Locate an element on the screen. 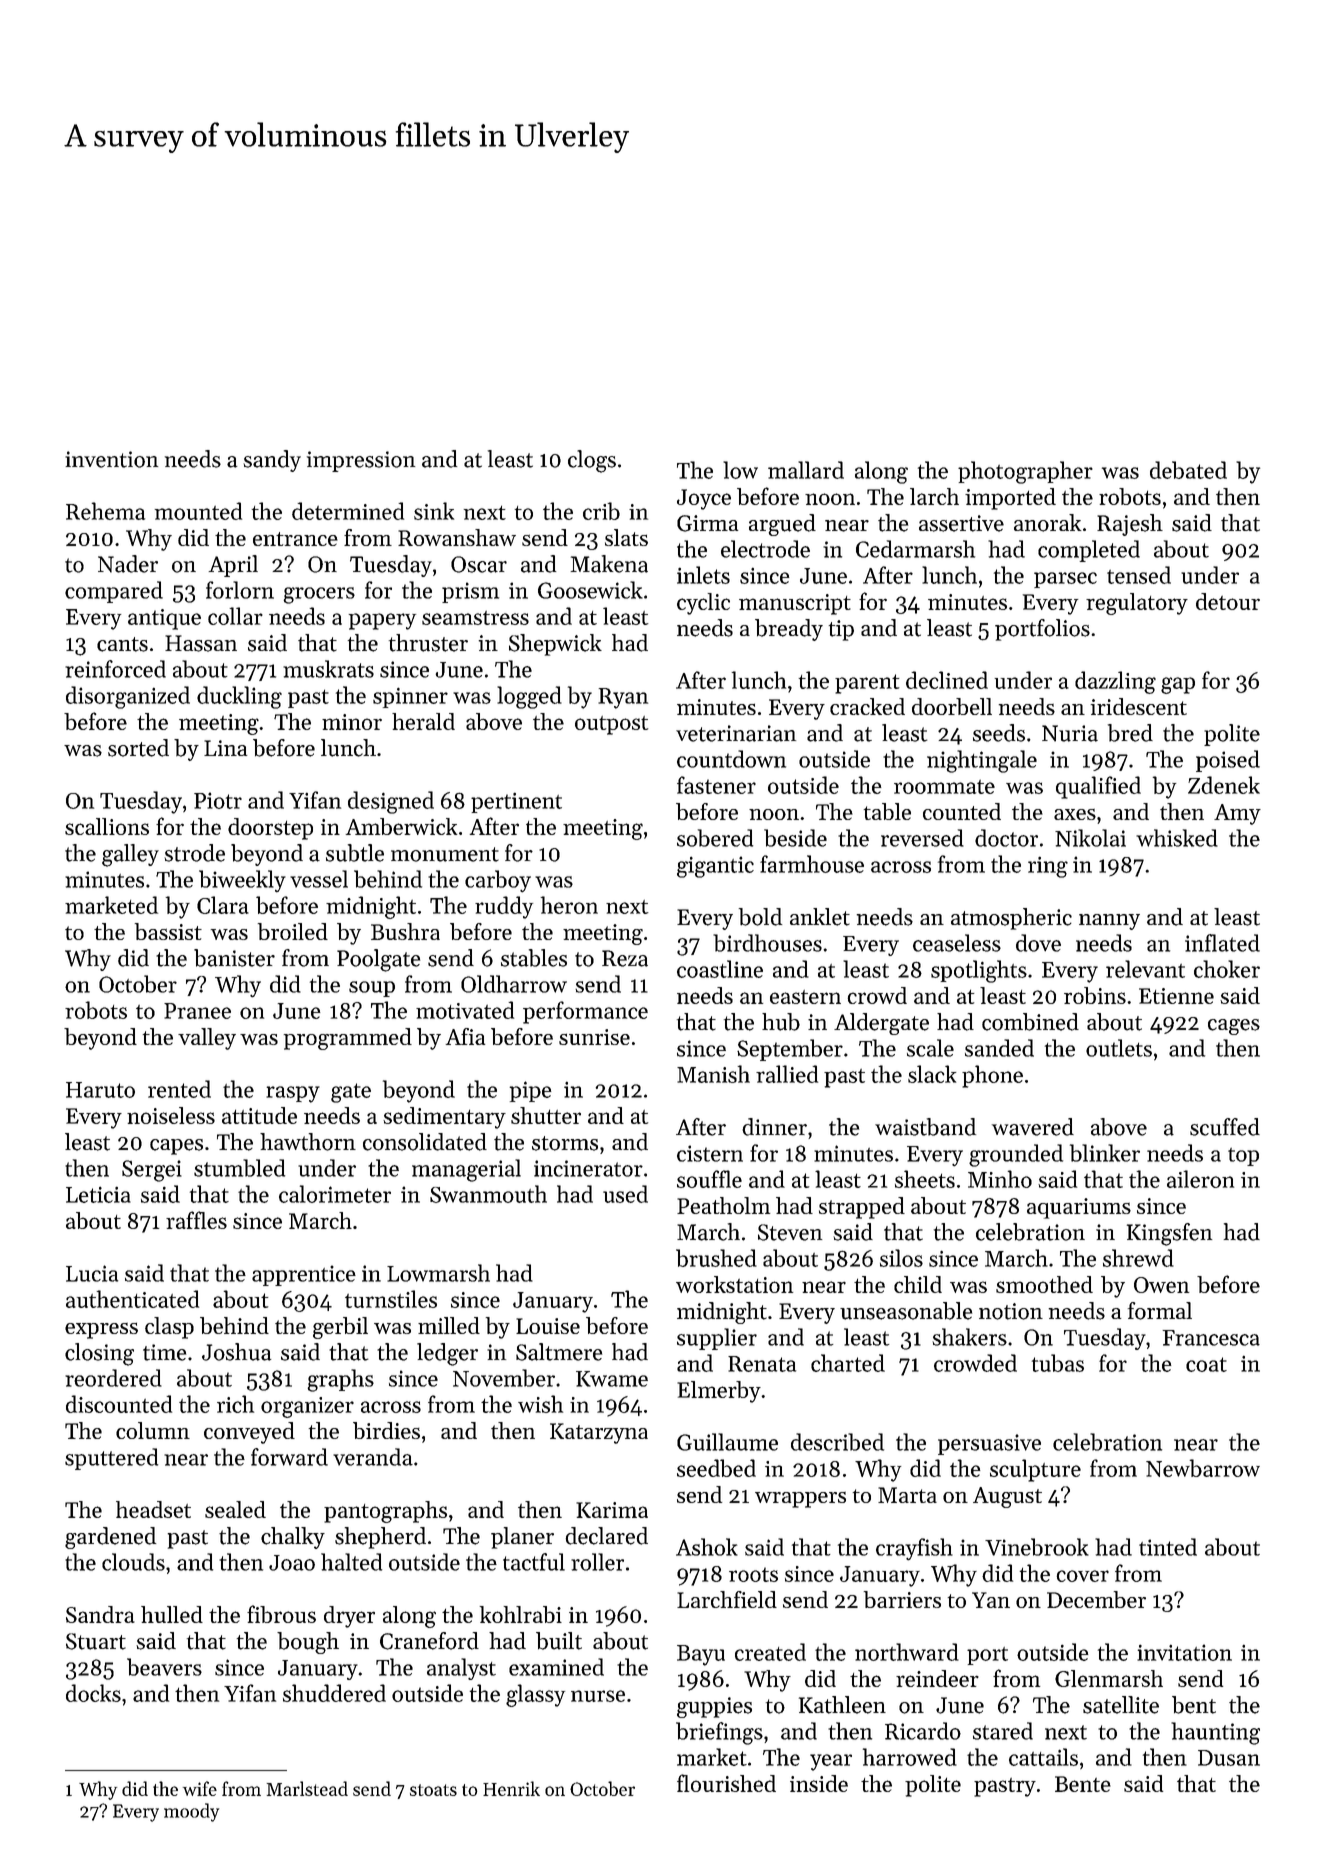  docks is located at coordinates (93, 1693).
